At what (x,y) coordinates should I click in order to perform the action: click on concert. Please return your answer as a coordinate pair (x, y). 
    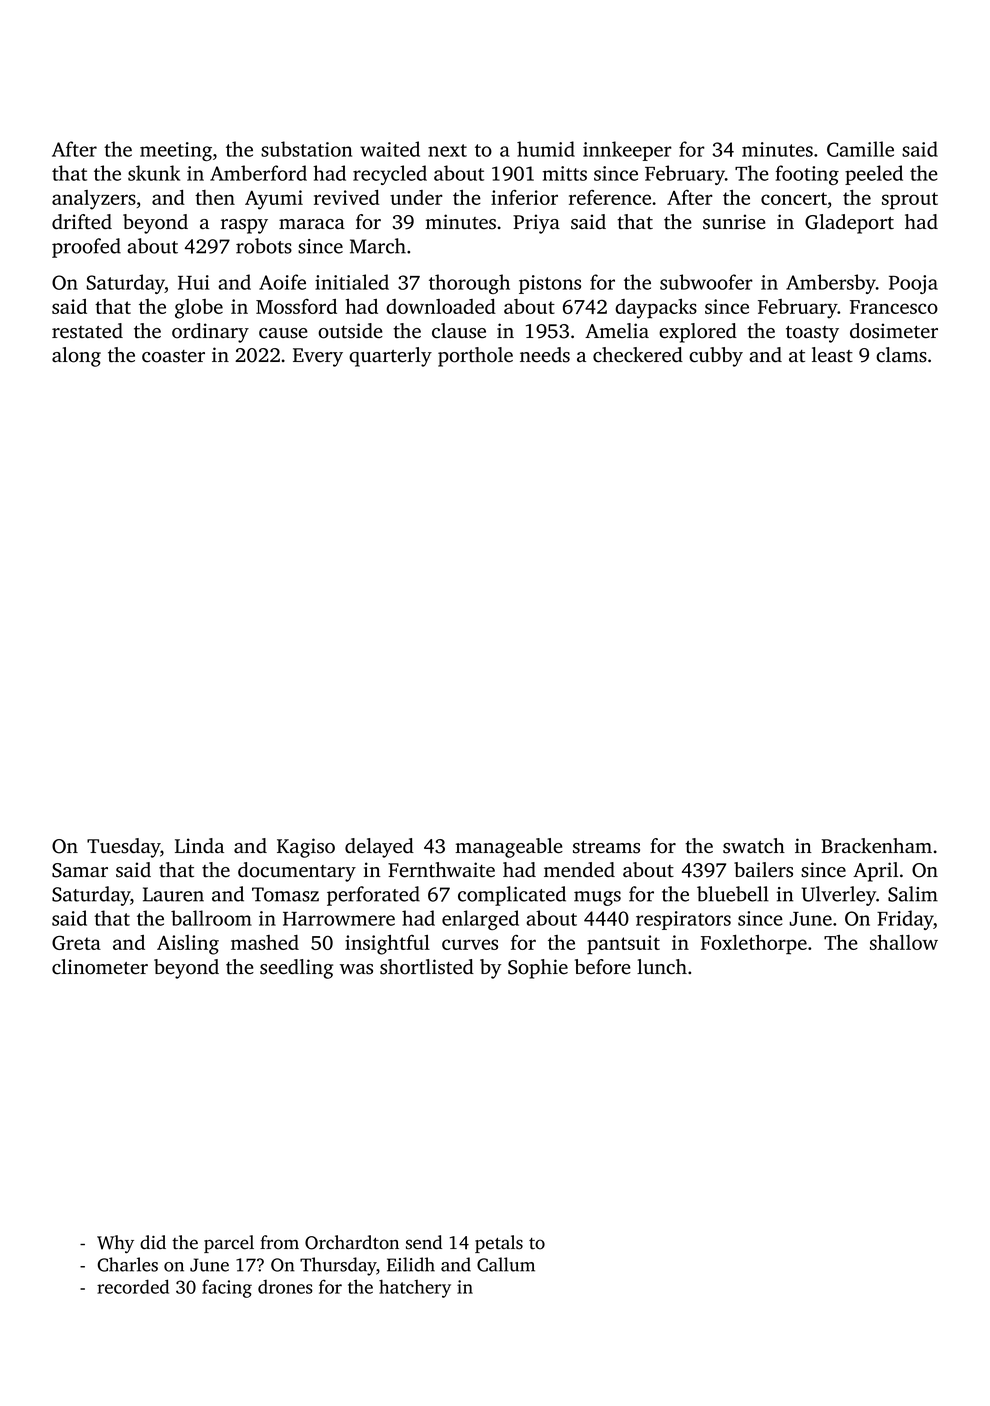
    Looking at the image, I should click on (794, 198).
